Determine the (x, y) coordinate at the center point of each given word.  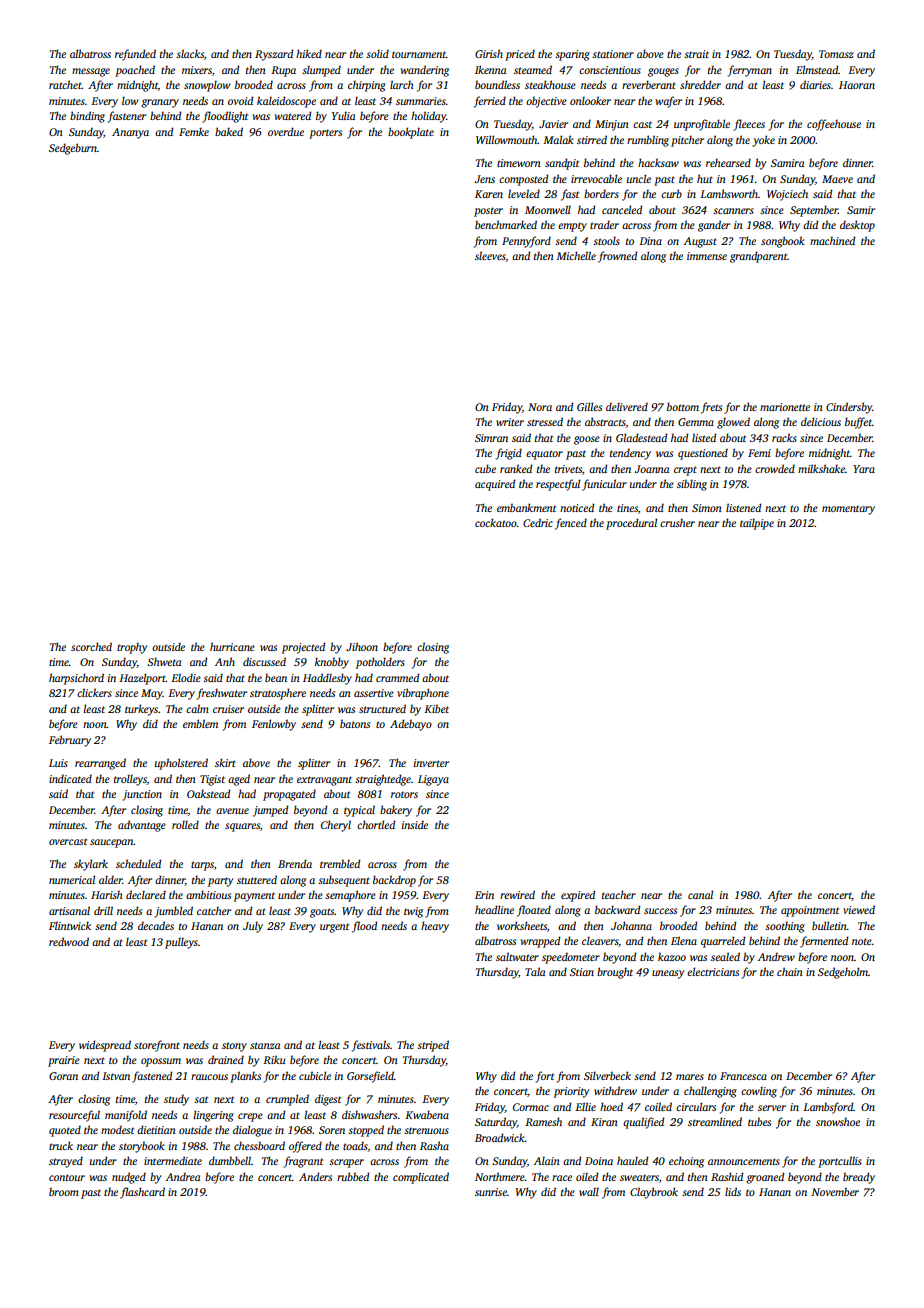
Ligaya (433, 780)
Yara (864, 469)
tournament (419, 54)
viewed (859, 909)
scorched (91, 646)
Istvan (116, 1076)
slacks (190, 53)
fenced (571, 524)
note (862, 941)
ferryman (750, 71)
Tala (535, 971)
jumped (270, 811)
